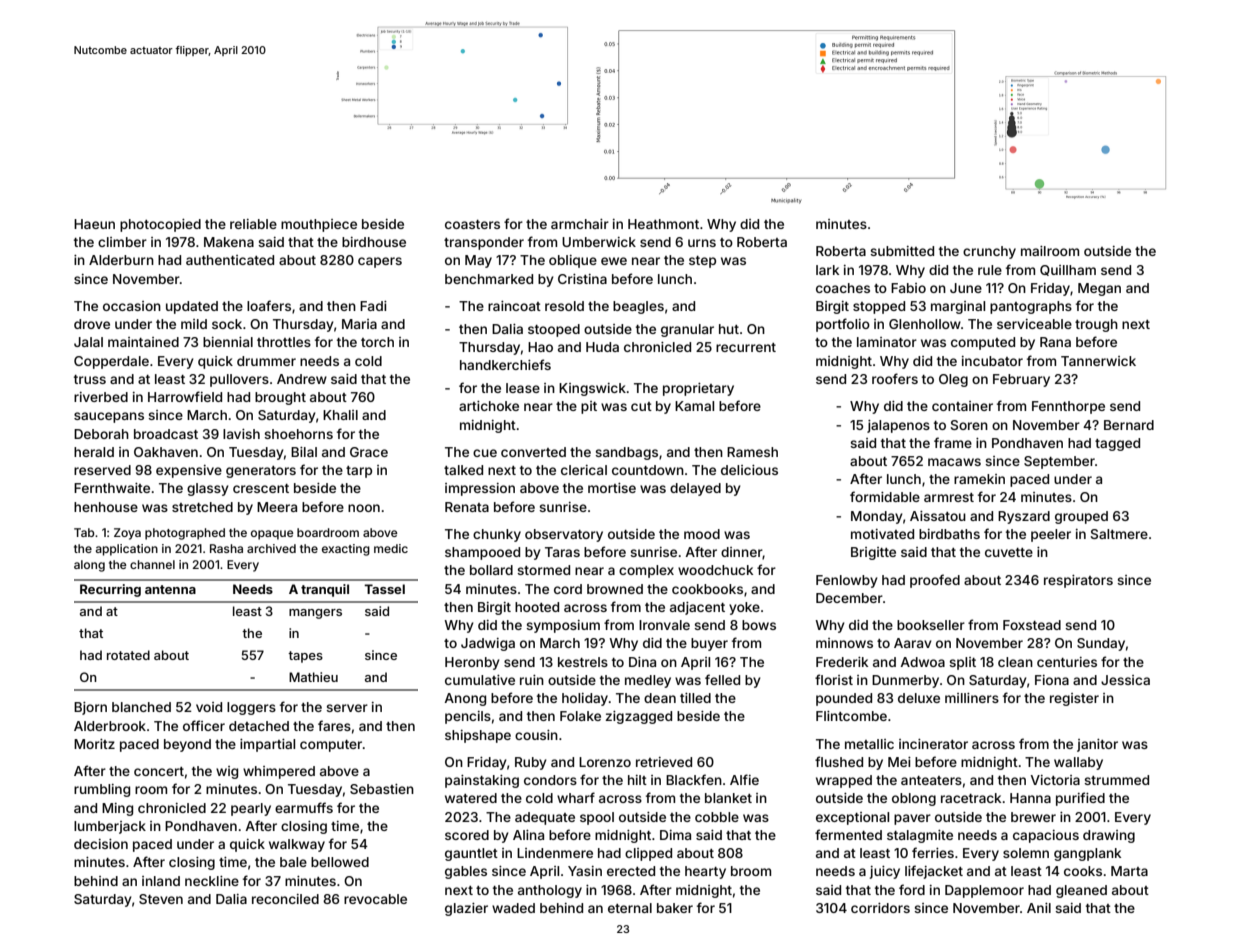 The height and width of the page is (952, 1233). Describe the element at coordinates (972, 698) in the page. I see `milliners` at that location.
